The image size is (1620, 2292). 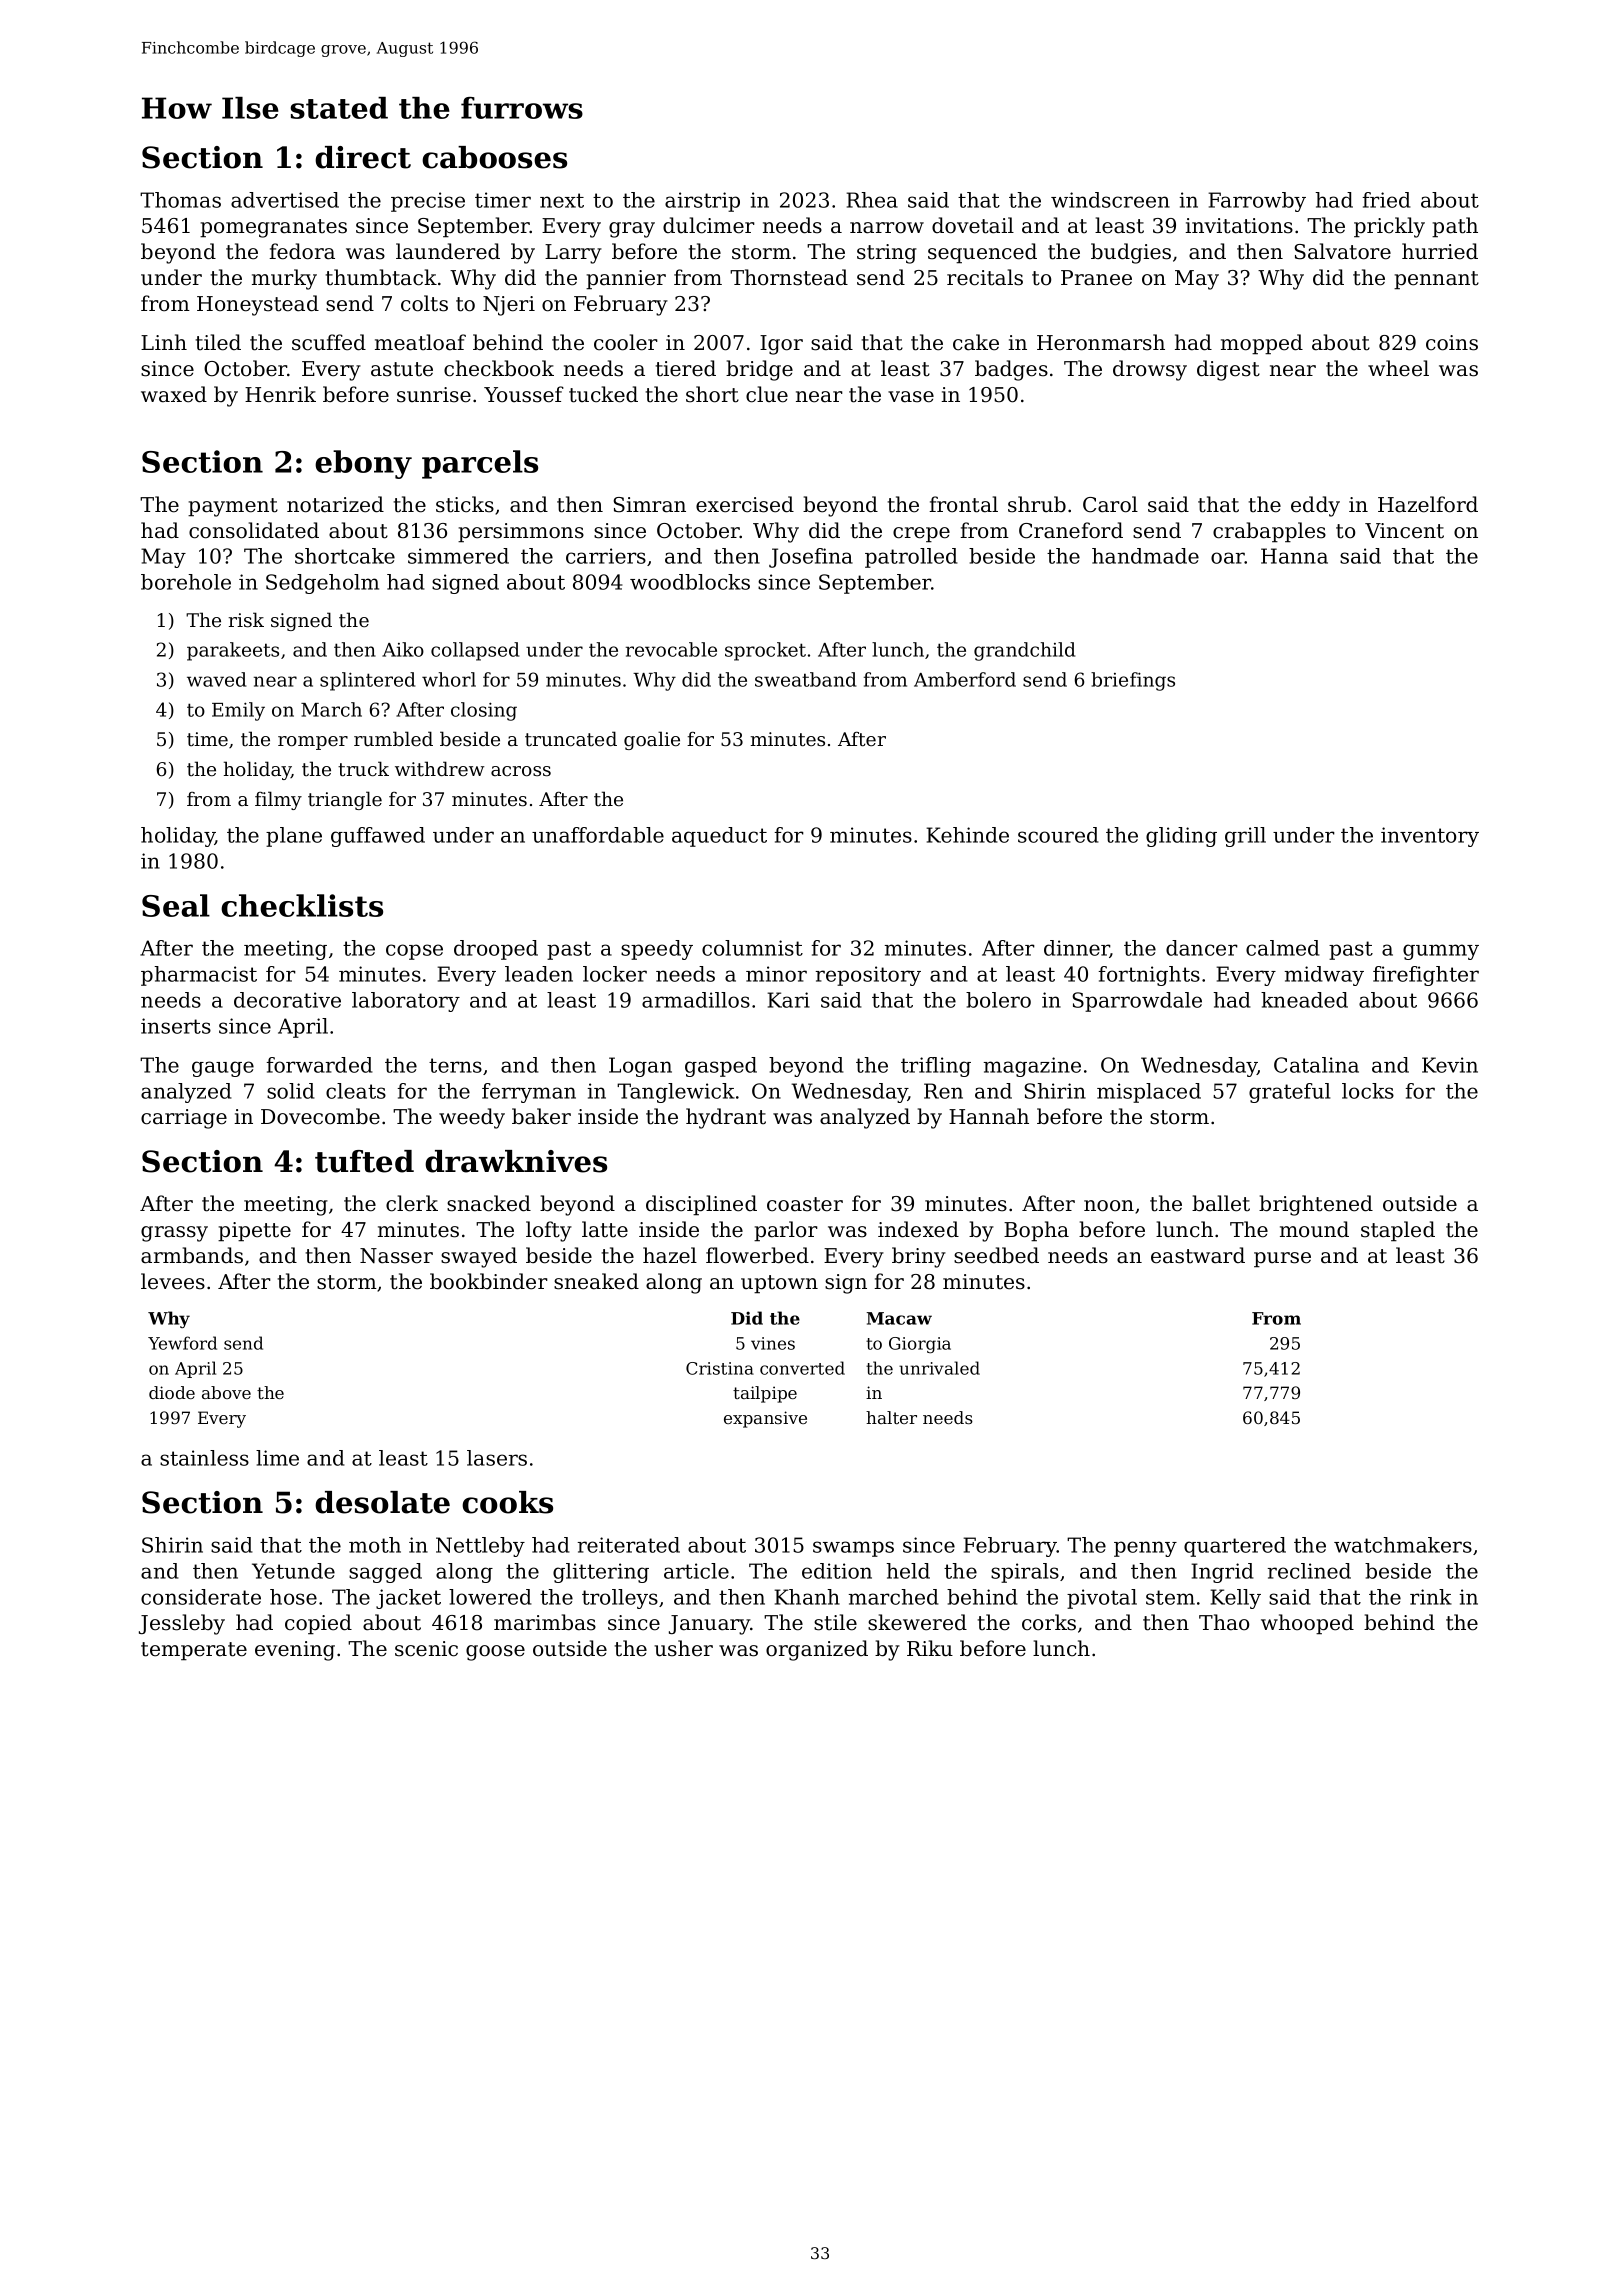 I want to click on fried, so click(x=1386, y=200).
